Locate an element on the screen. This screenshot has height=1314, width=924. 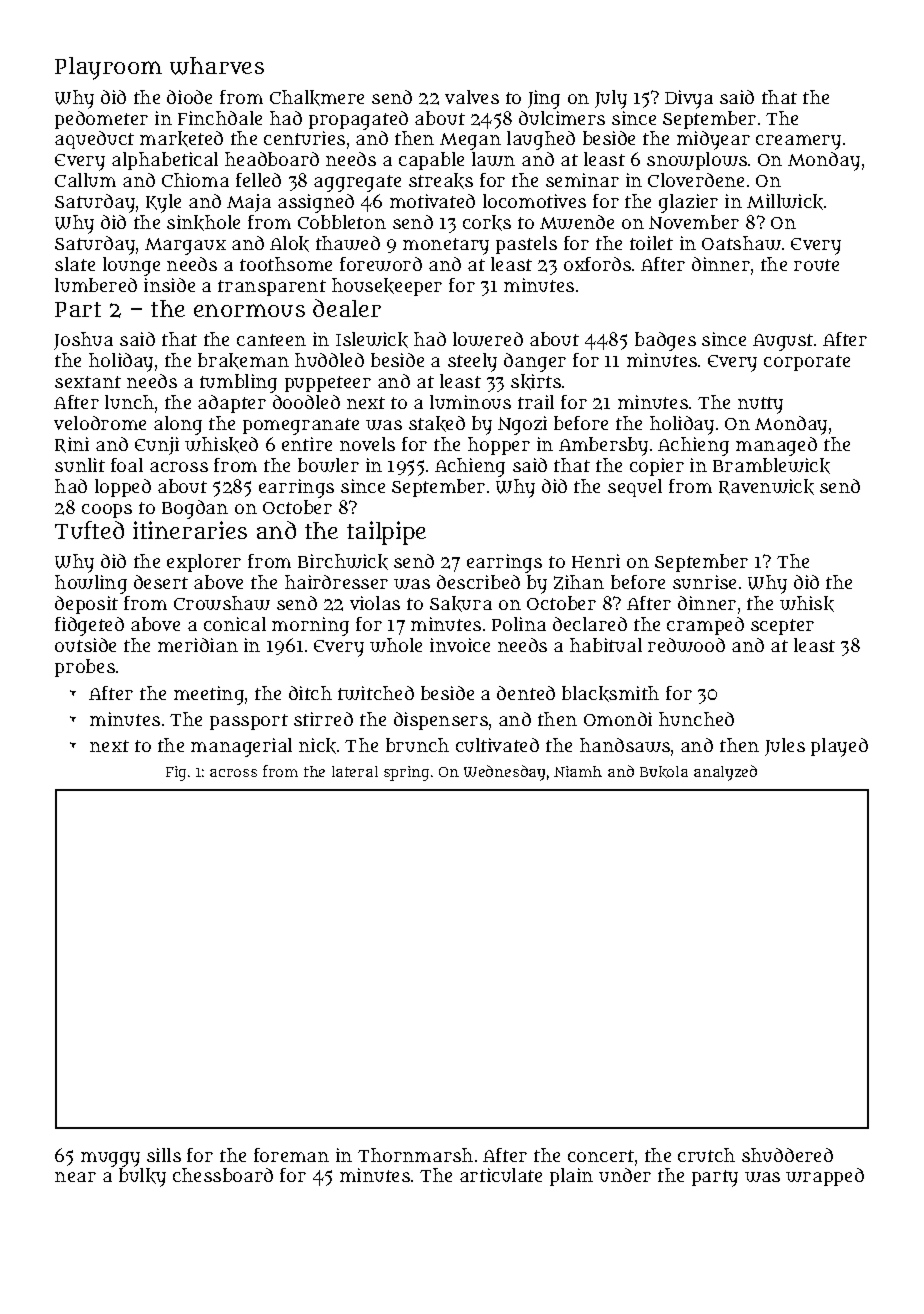
Callum is located at coordinates (85, 180).
